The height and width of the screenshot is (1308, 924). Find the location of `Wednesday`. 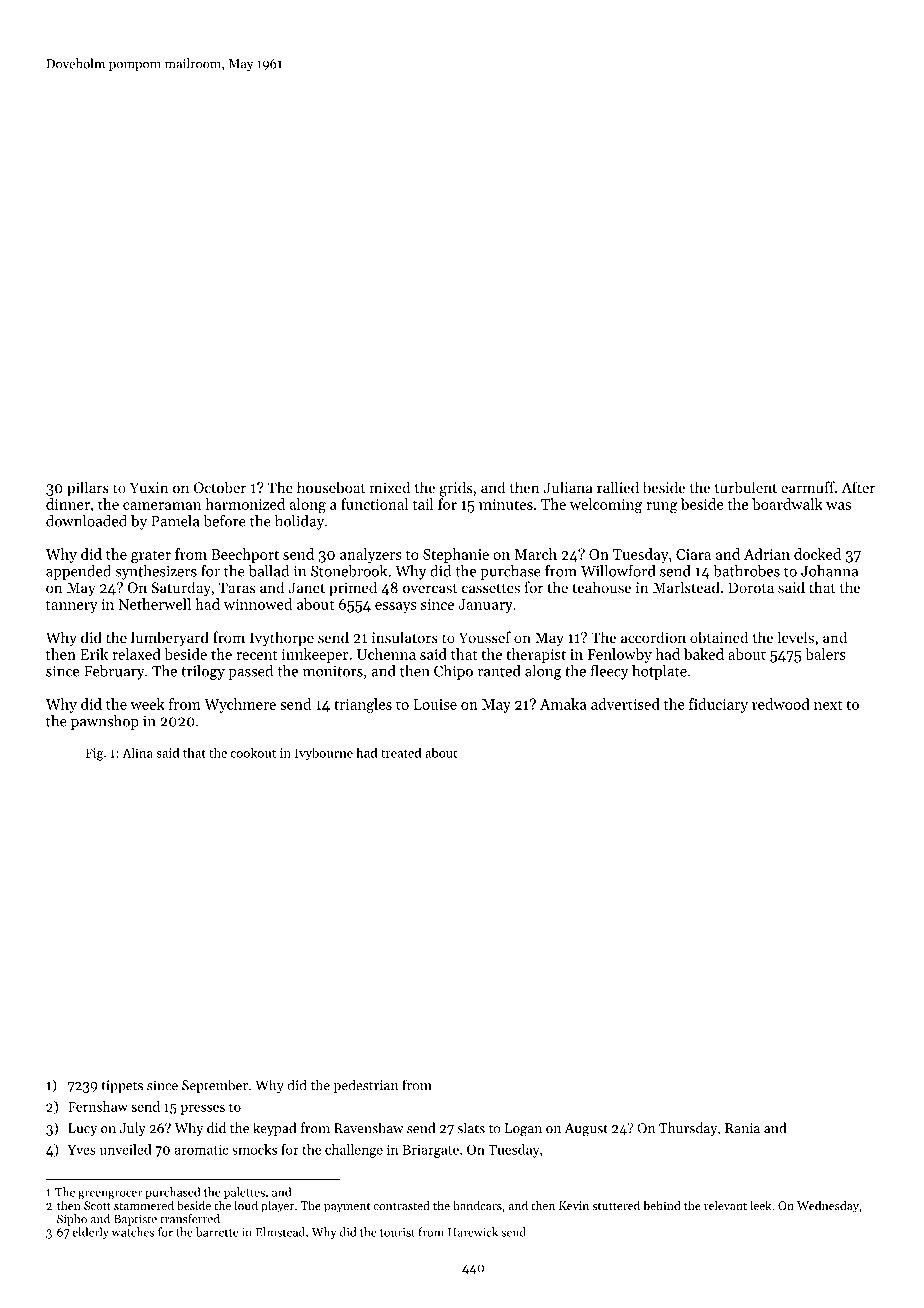

Wednesday is located at coordinates (828, 1206).
